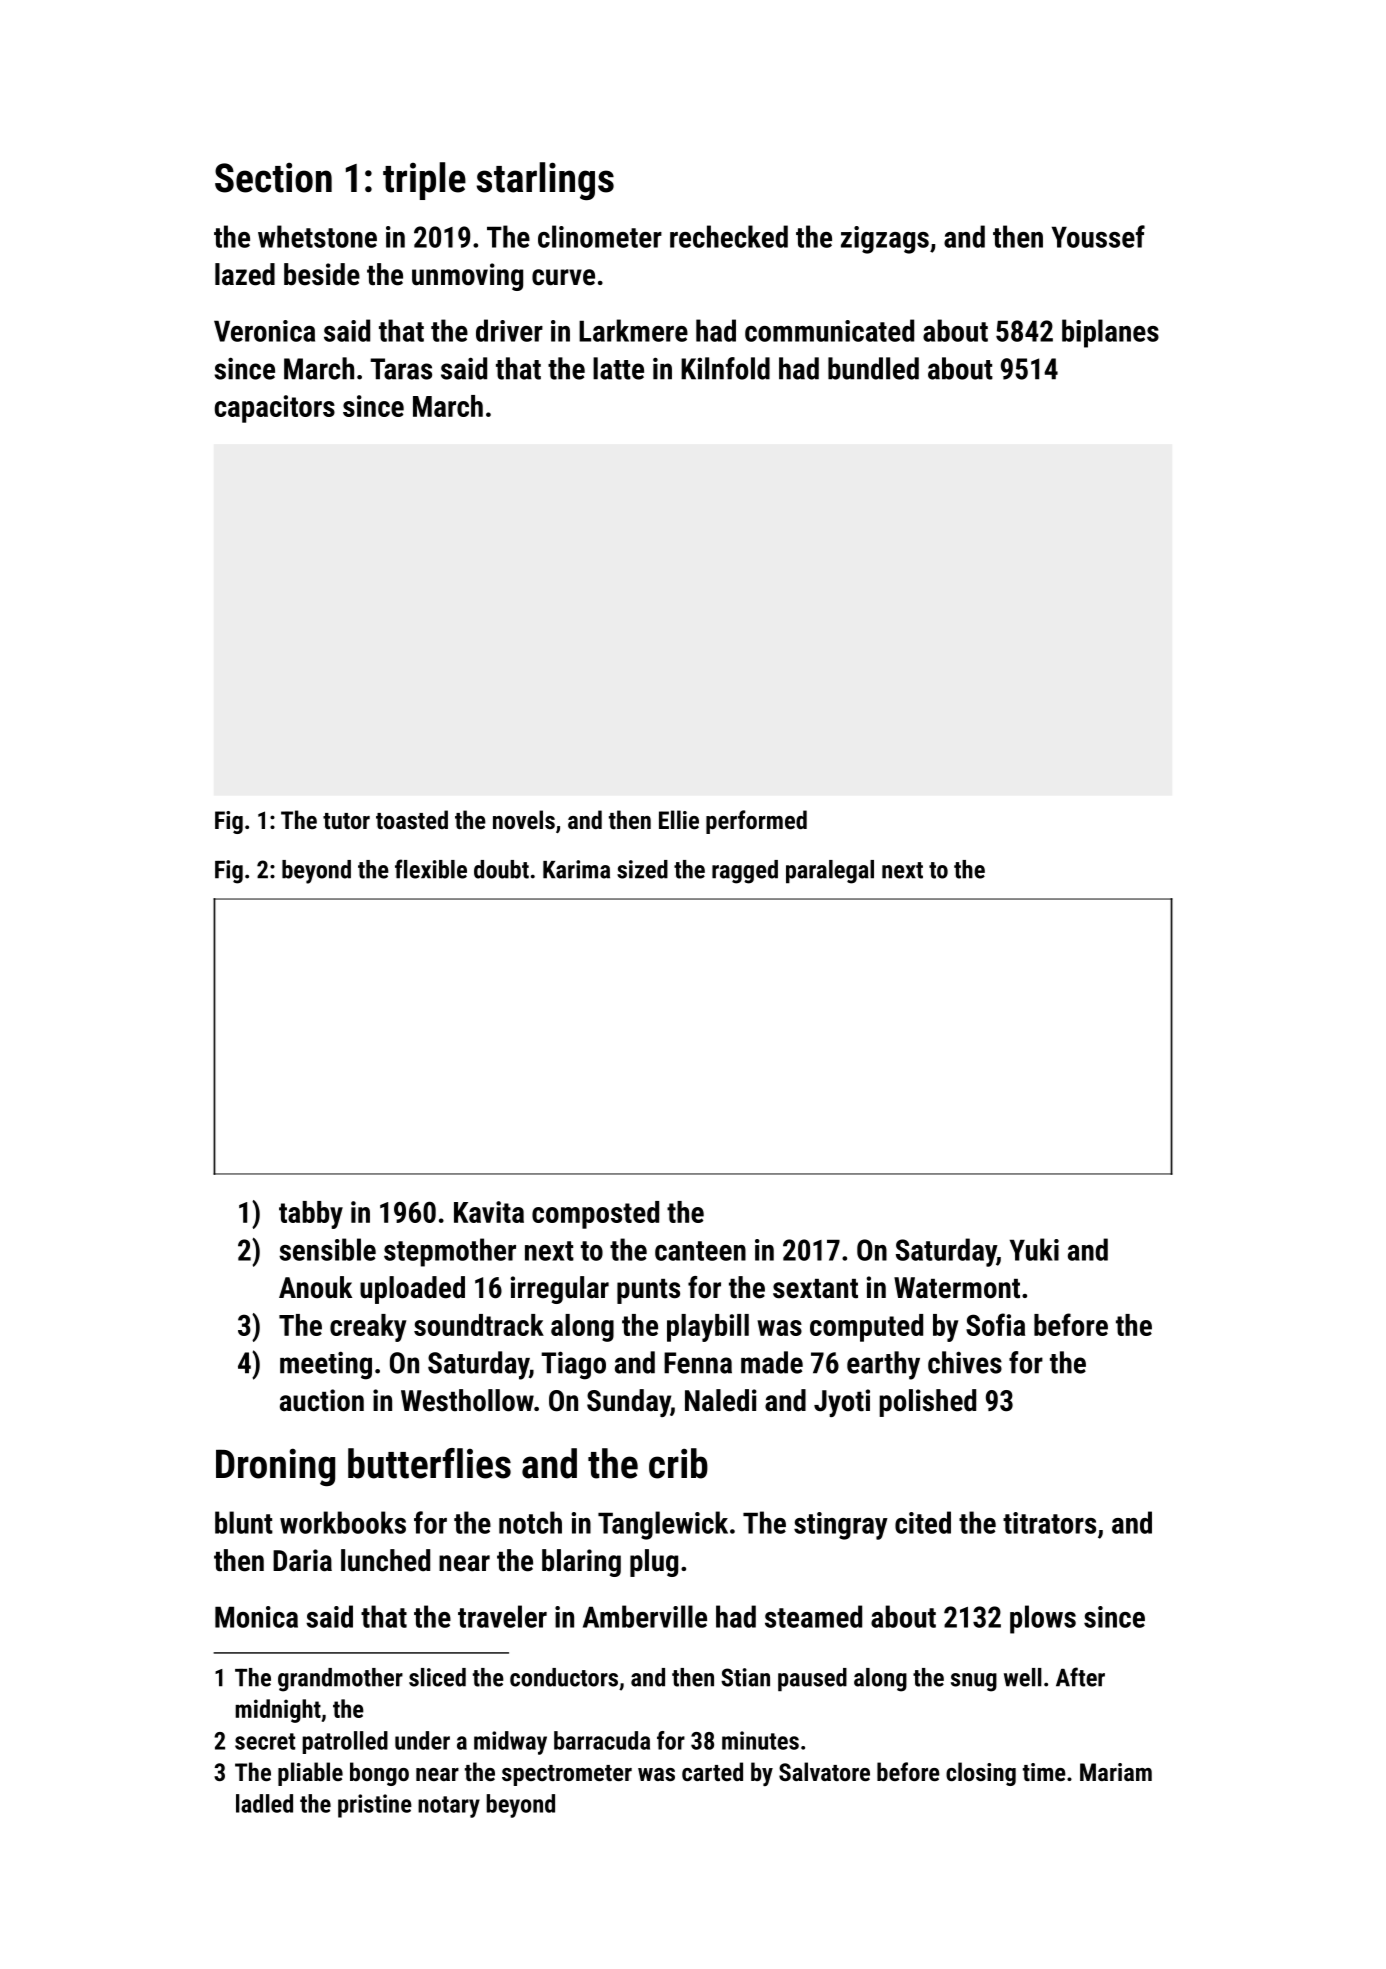 The image size is (1386, 1969). What do you see at coordinates (813, 1616) in the screenshot?
I see `steamed` at bounding box center [813, 1616].
